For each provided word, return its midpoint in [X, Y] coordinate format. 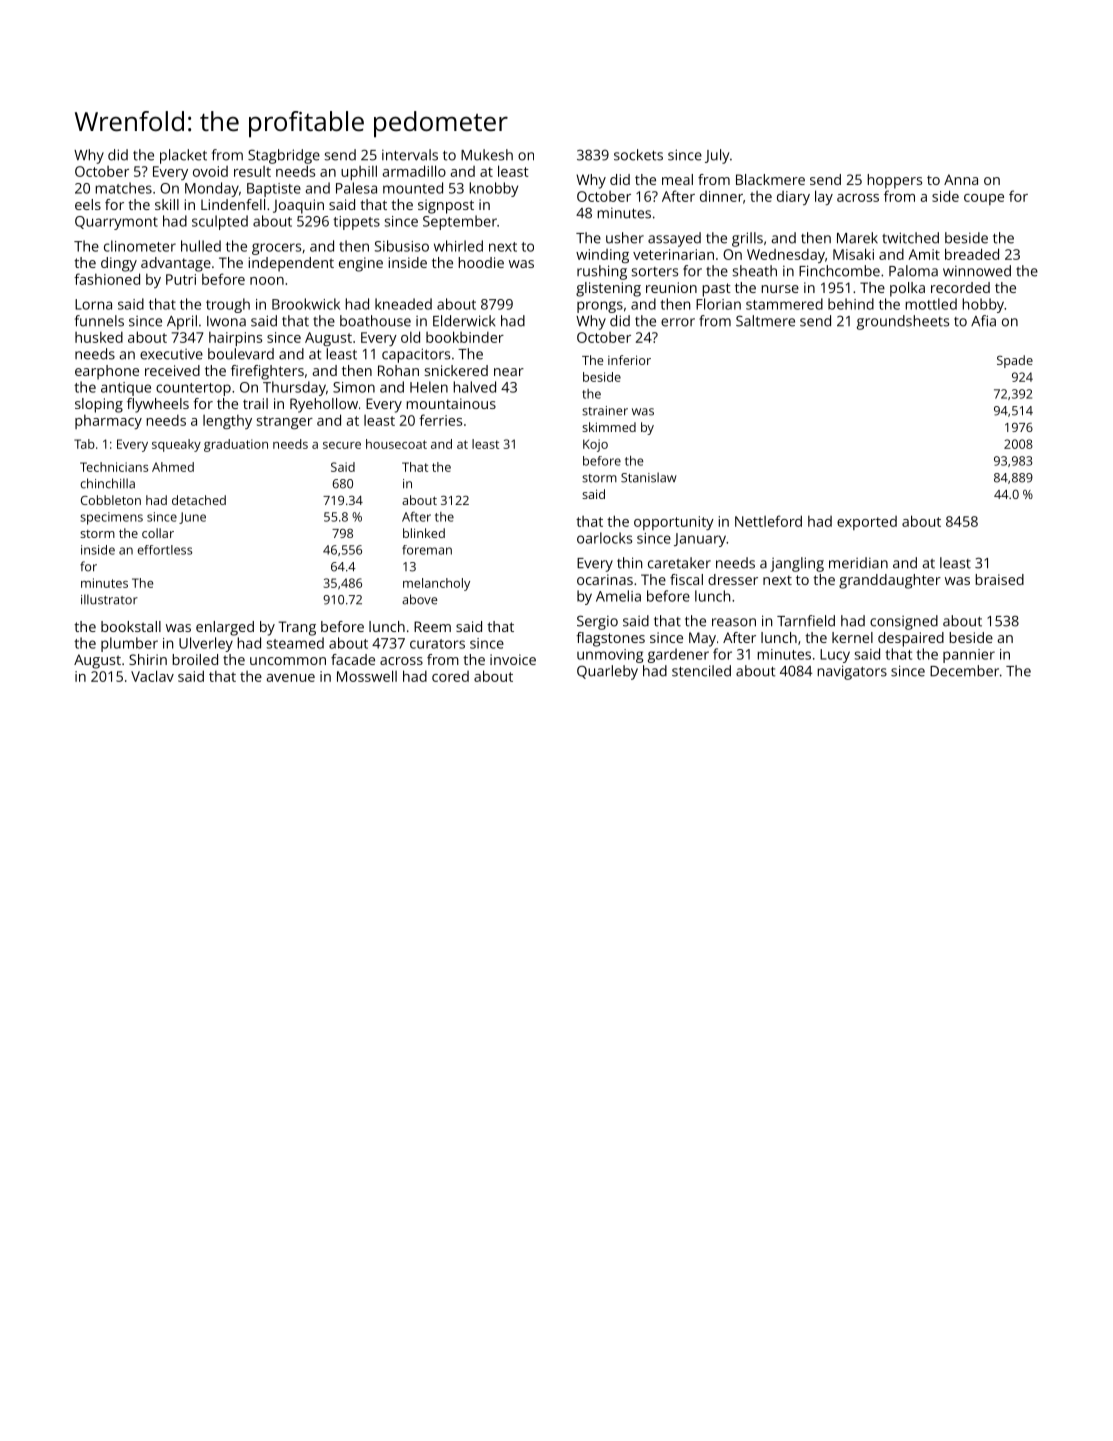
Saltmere [765, 321]
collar [158, 533]
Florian [718, 304]
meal [677, 179]
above [420, 599]
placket [183, 156]
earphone [107, 372]
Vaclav [152, 676]
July [717, 156]
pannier [969, 656]
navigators [852, 672]
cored [450, 676]
